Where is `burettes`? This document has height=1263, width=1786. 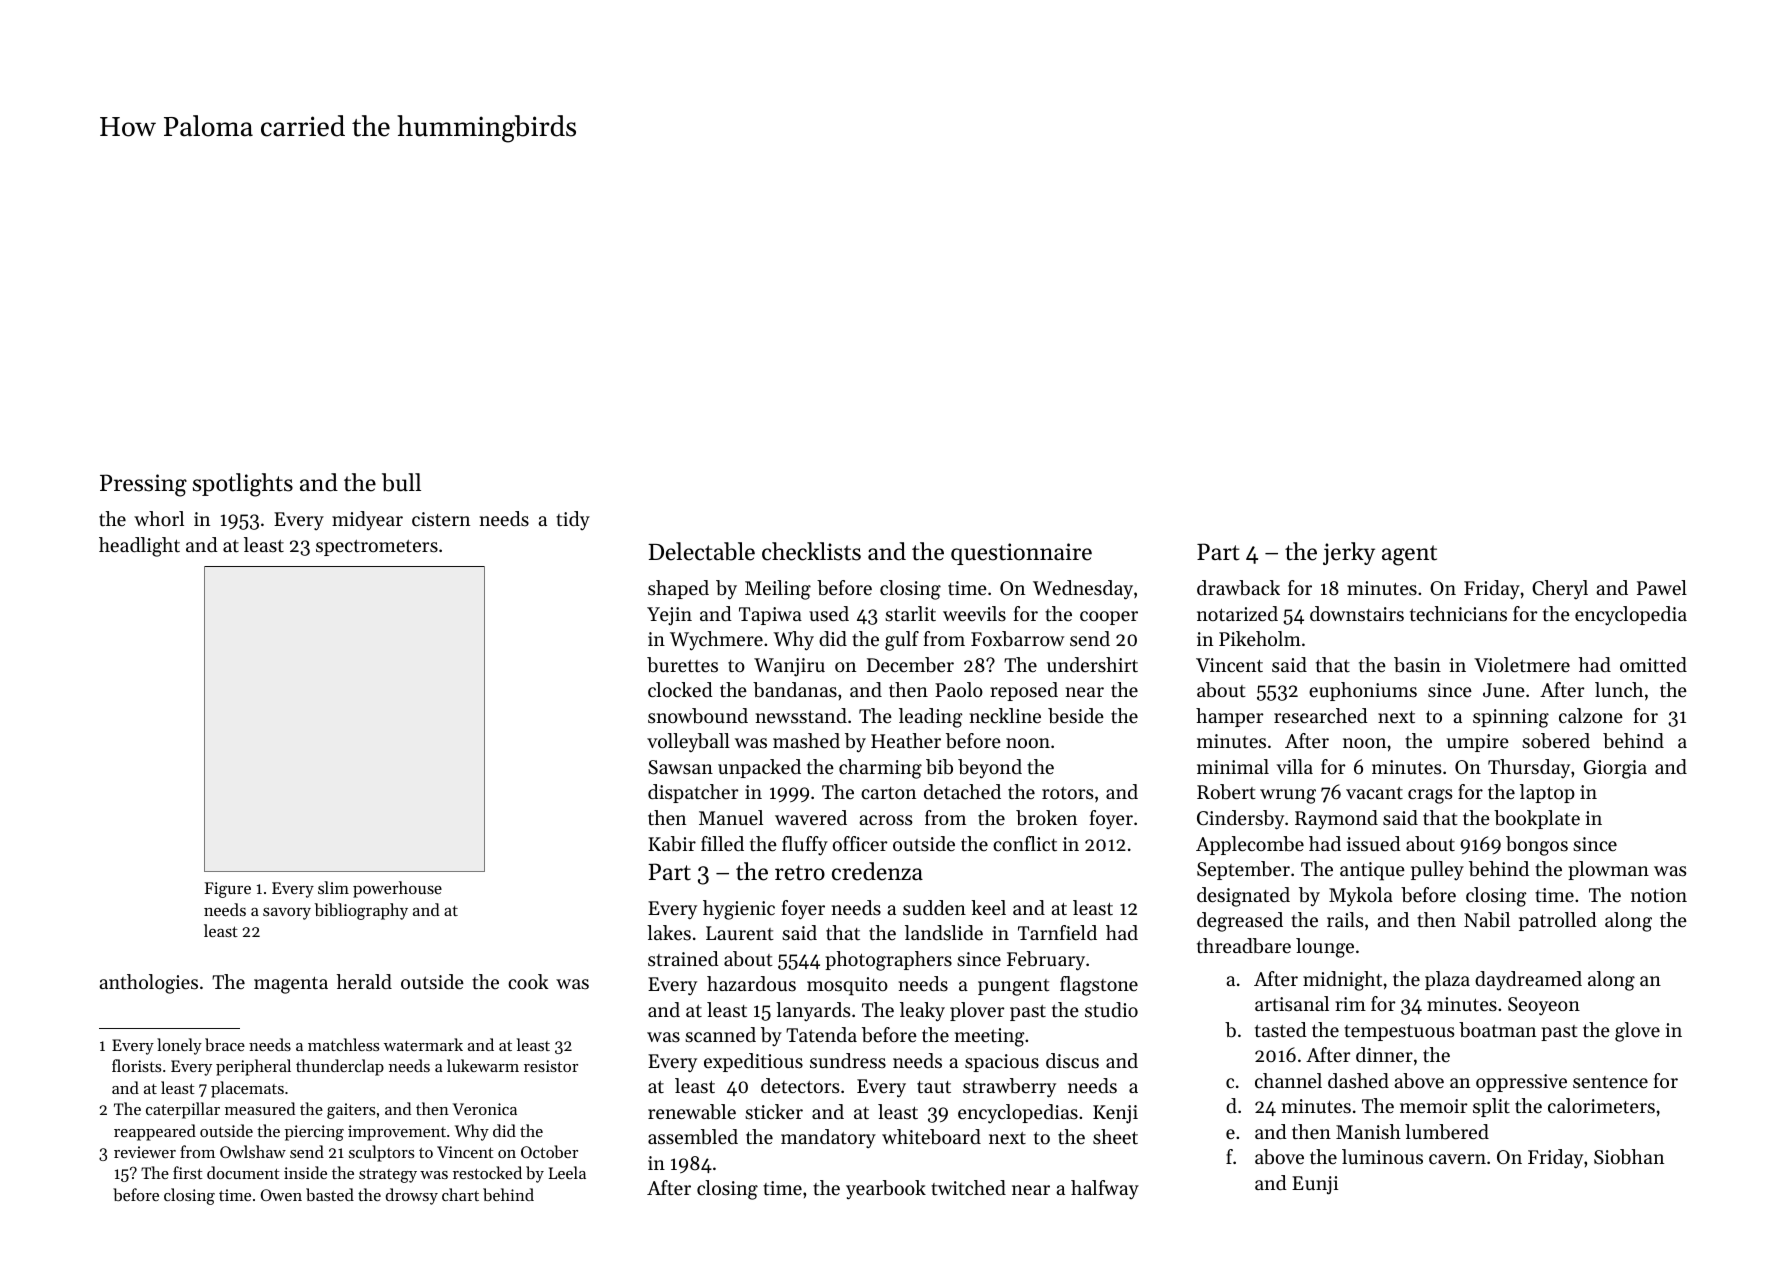
burettes is located at coordinates (682, 665).
